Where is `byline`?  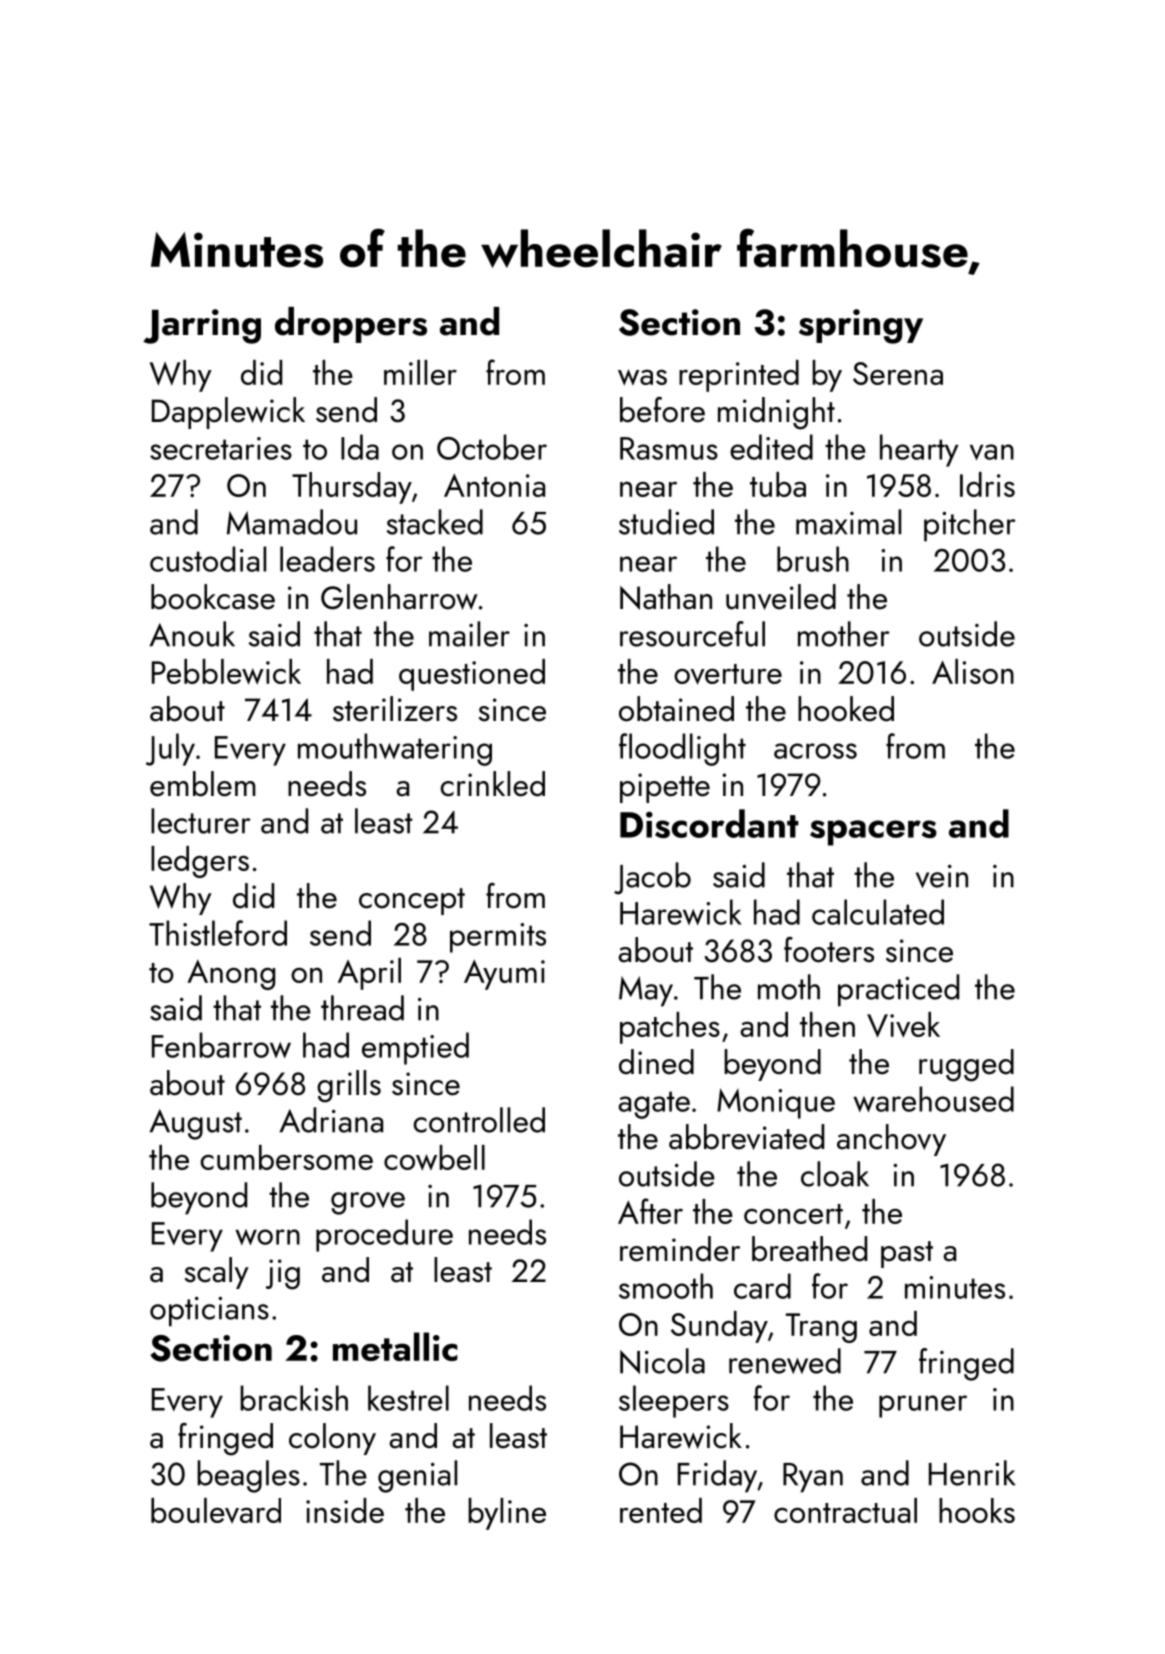
byline is located at coordinates (507, 1514).
